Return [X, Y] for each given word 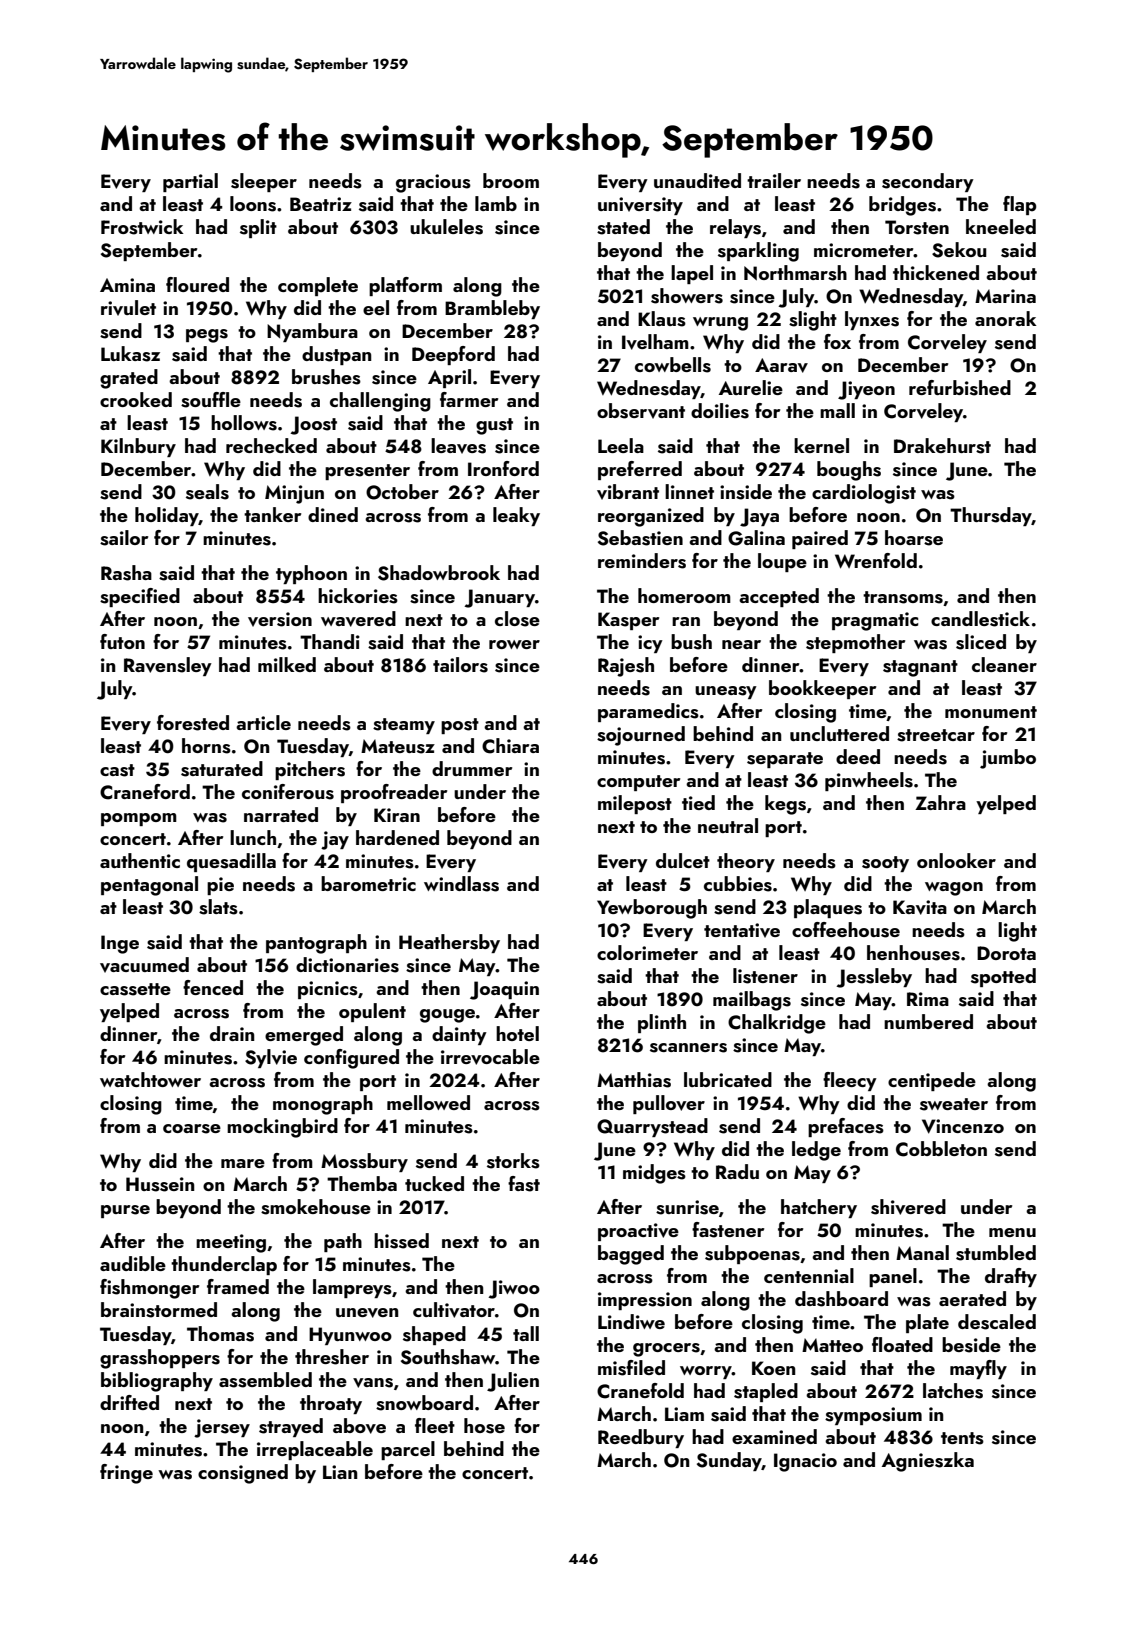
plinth [662, 1023]
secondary [928, 182]
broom [511, 180]
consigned [243, 1474]
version [280, 619]
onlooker [956, 860]
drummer [472, 768]
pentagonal [149, 886]
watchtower [150, 1079]
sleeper [264, 182]
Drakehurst [942, 446]
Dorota [1006, 953]
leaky [516, 516]
